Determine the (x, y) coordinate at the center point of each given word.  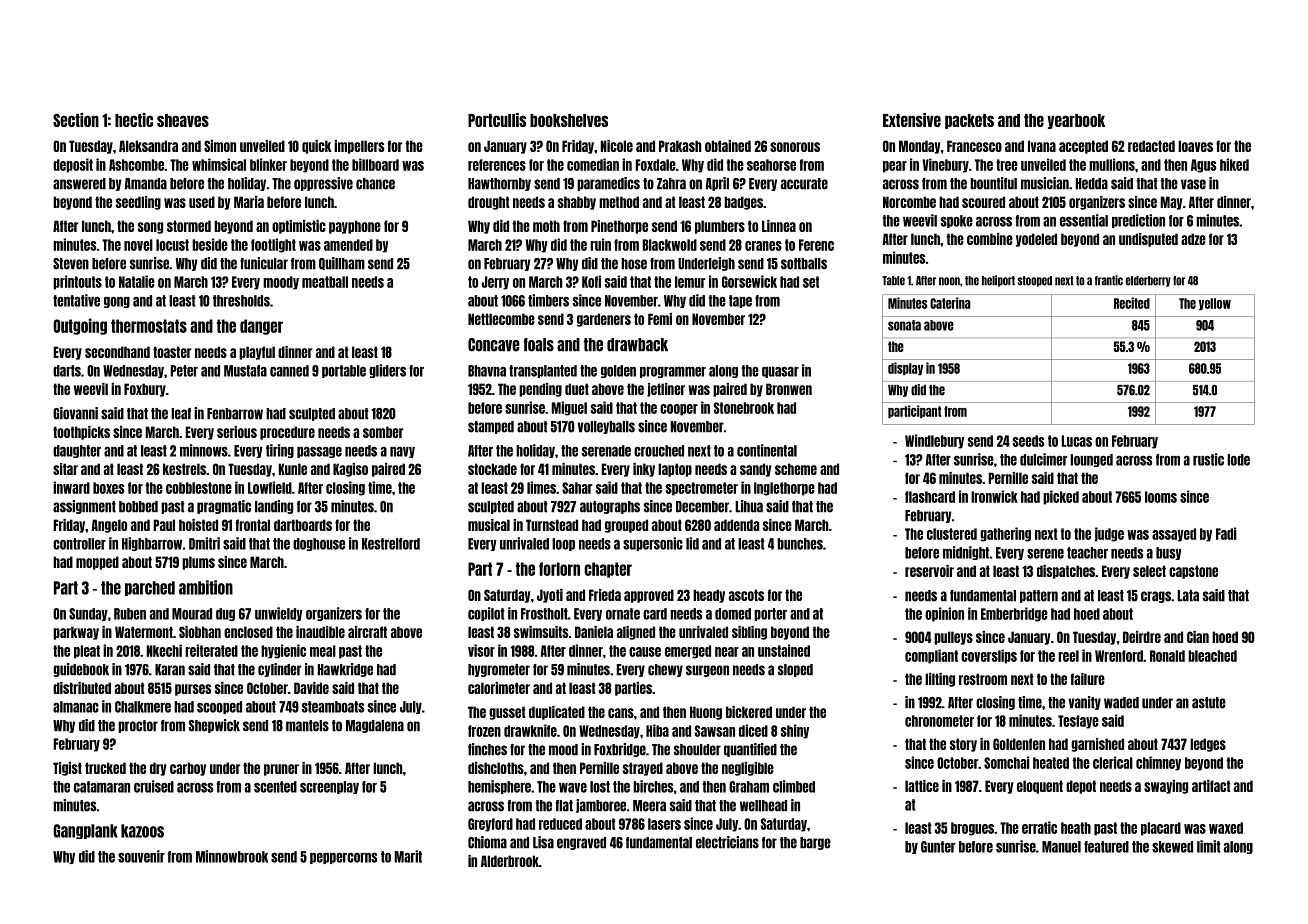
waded (1121, 703)
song (150, 228)
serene (1045, 554)
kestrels (184, 469)
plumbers (720, 227)
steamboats (333, 707)
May (1171, 203)
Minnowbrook (232, 856)
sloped (795, 670)
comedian (593, 164)
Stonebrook (744, 408)
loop (563, 544)
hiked (1234, 164)
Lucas (1076, 441)
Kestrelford (391, 544)
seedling (138, 203)
